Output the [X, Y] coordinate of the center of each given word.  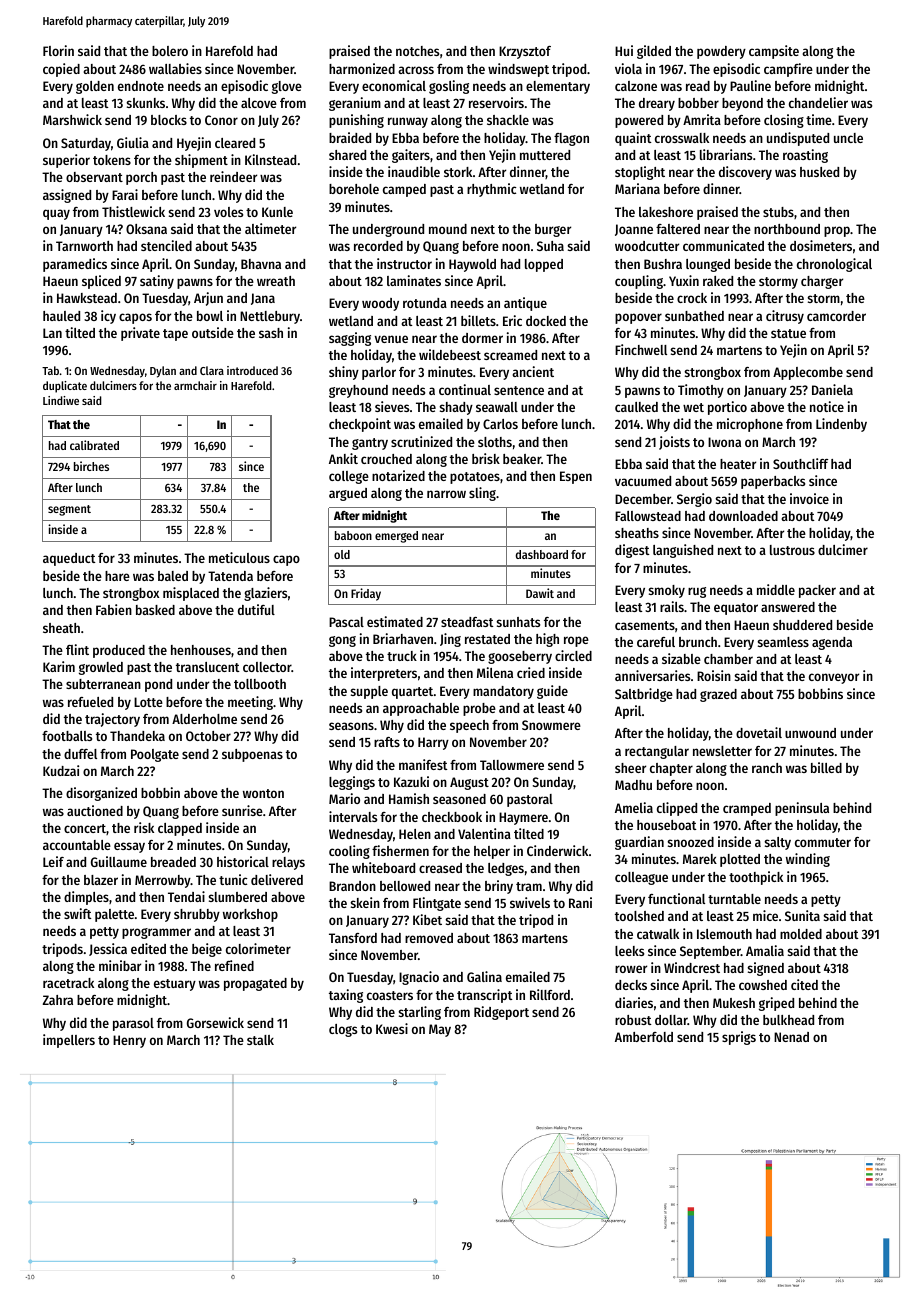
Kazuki [411, 781]
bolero [170, 51]
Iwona [724, 442]
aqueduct [69, 559]
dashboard [542, 554]
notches [417, 51]
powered [639, 121]
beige [207, 950]
